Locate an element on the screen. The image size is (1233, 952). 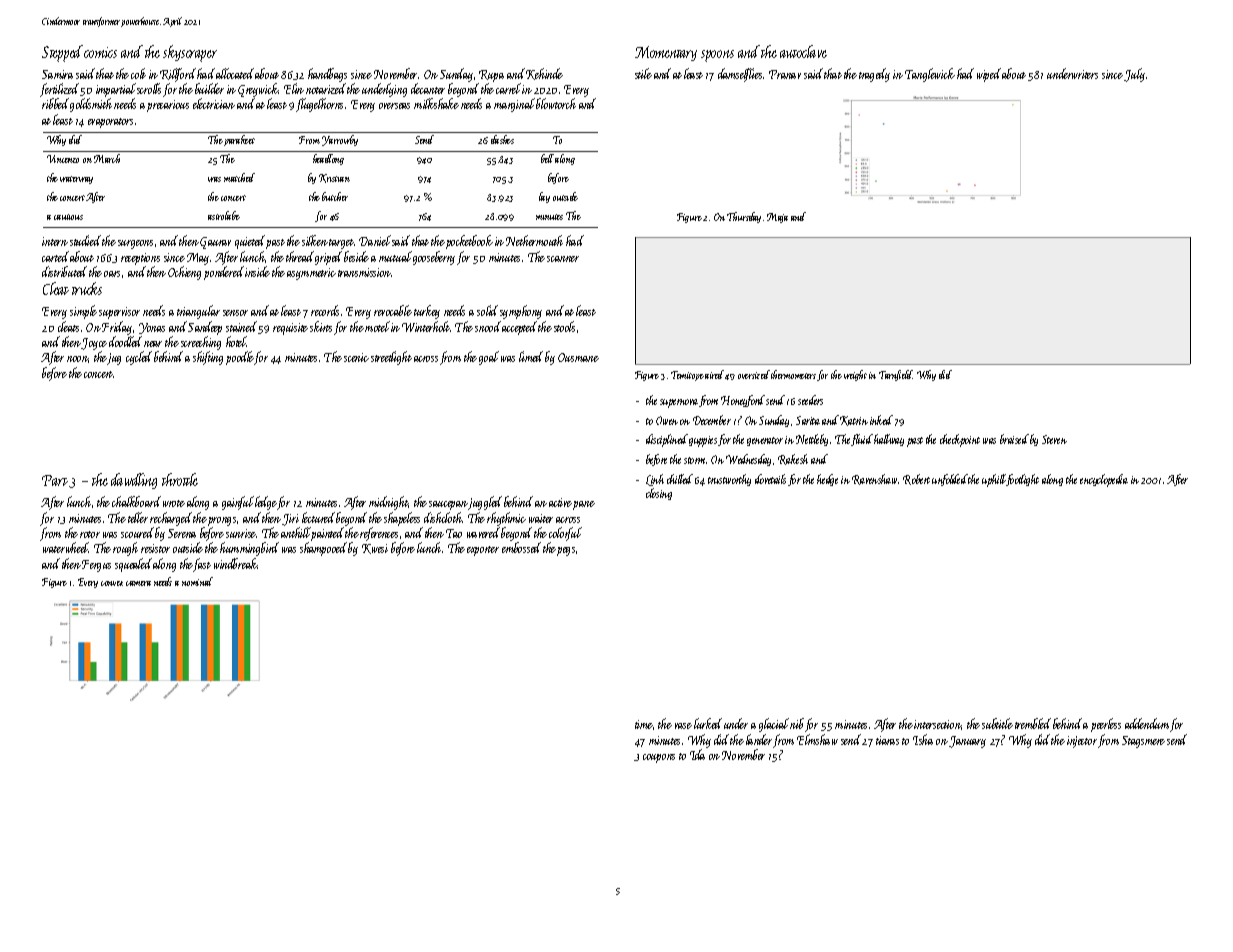
autoclave is located at coordinates (803, 51).
